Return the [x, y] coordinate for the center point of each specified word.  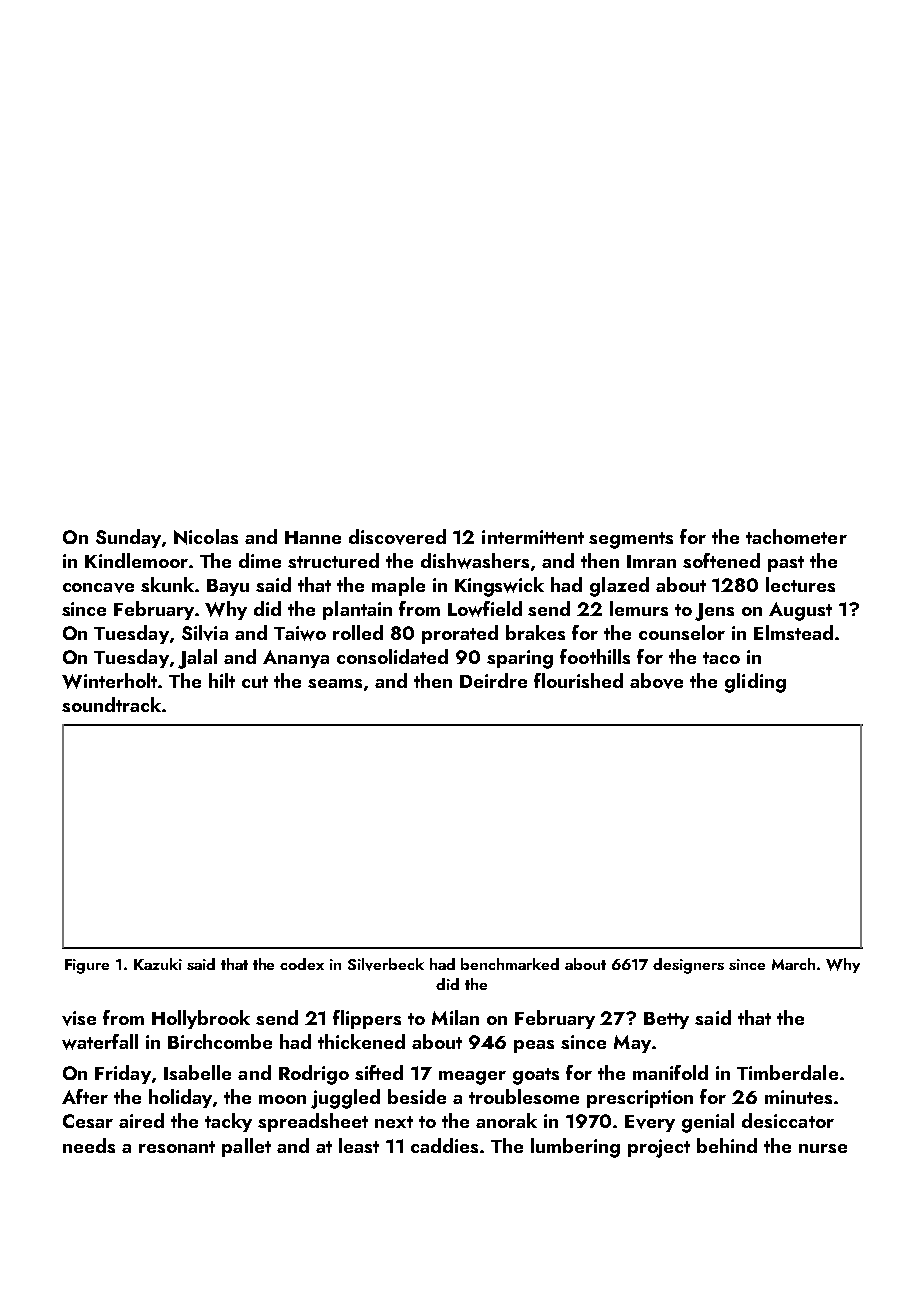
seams [335, 683]
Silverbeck [386, 964]
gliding [755, 683]
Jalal [197, 659]
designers [688, 966]
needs [89, 1145]
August [800, 611]
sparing [520, 659]
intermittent [533, 537]
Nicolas [206, 537]
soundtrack [111, 704]
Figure [87, 966]
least [359, 1145]
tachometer [796, 536]
